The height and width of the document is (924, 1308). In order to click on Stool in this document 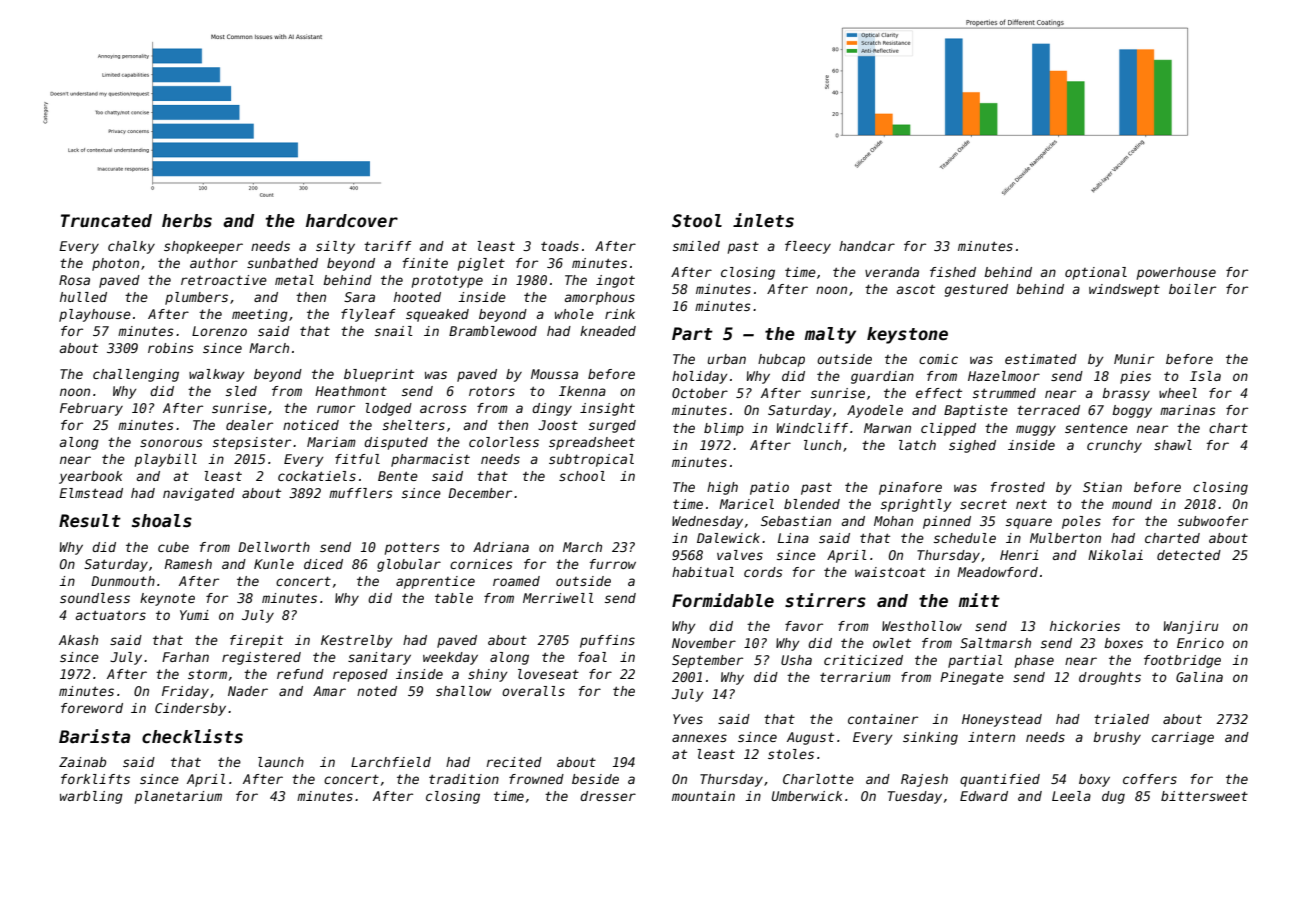, I will do `click(697, 221)`.
